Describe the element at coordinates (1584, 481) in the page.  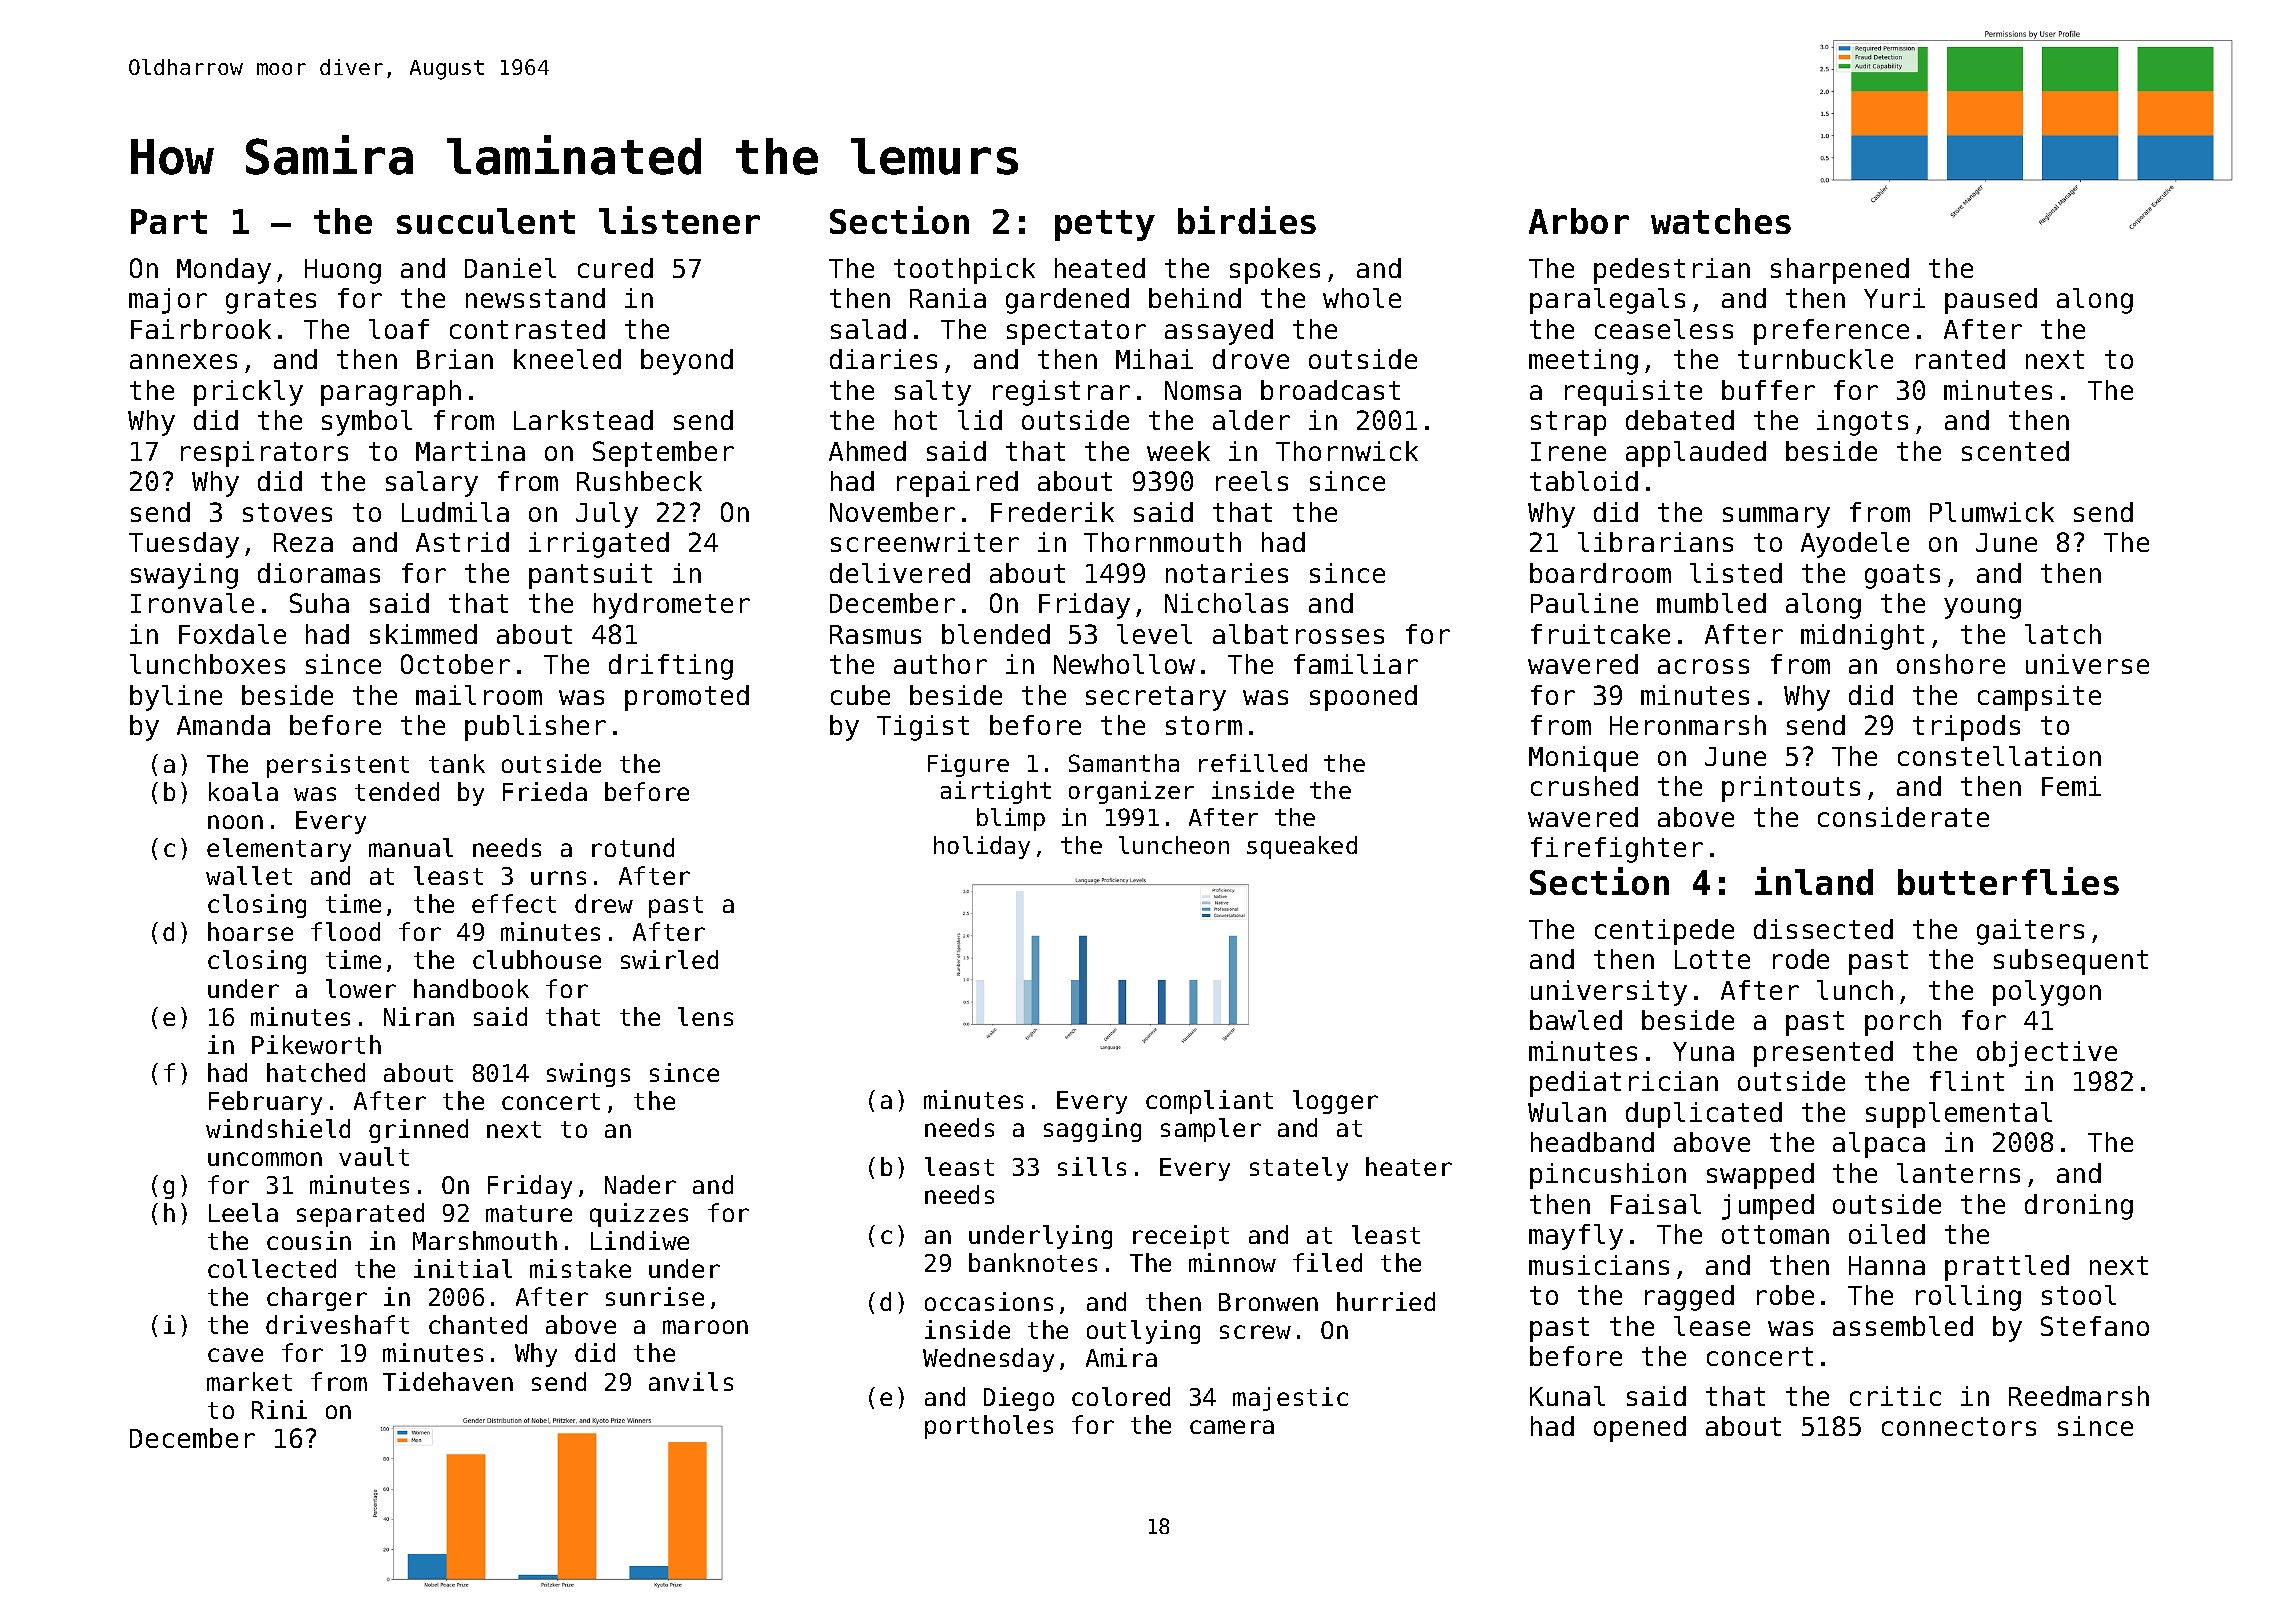
I see `tabloid` at that location.
